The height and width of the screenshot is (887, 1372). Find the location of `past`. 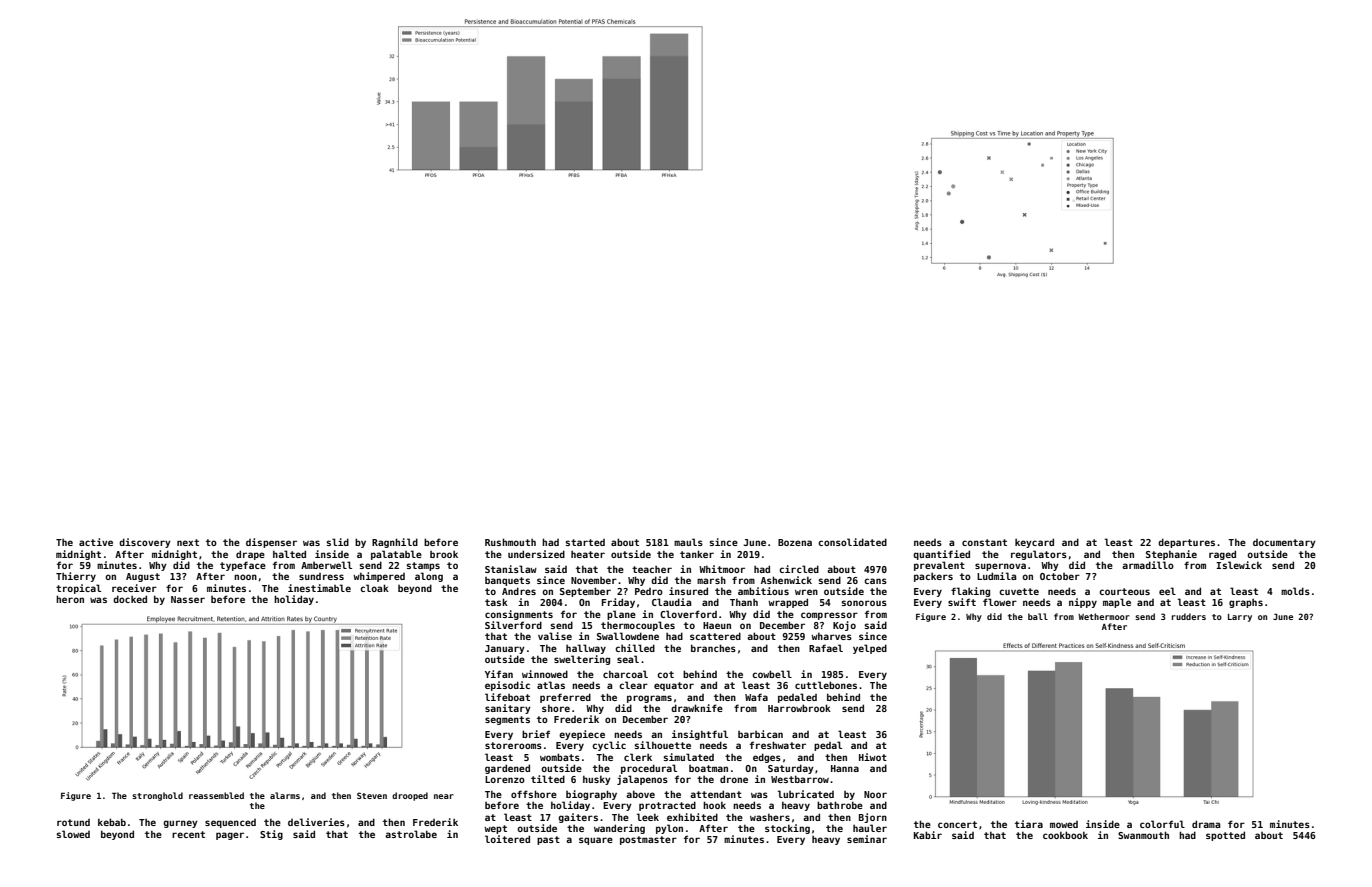

past is located at coordinates (548, 840).
